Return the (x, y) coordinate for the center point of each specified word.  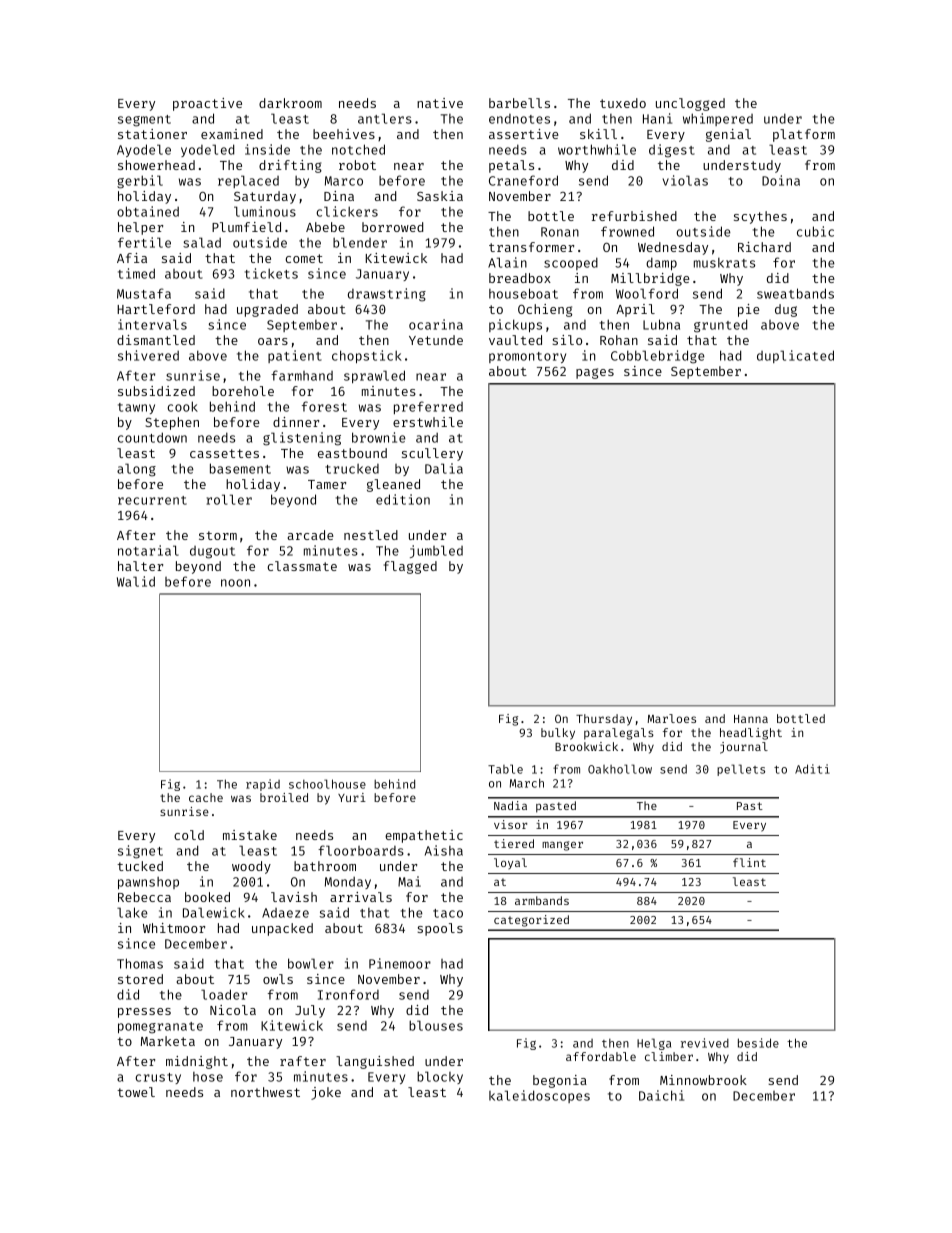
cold (189, 835)
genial (728, 135)
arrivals (361, 897)
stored (140, 979)
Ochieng (545, 310)
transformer (531, 247)
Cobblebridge (658, 357)
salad (202, 242)
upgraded (267, 310)
